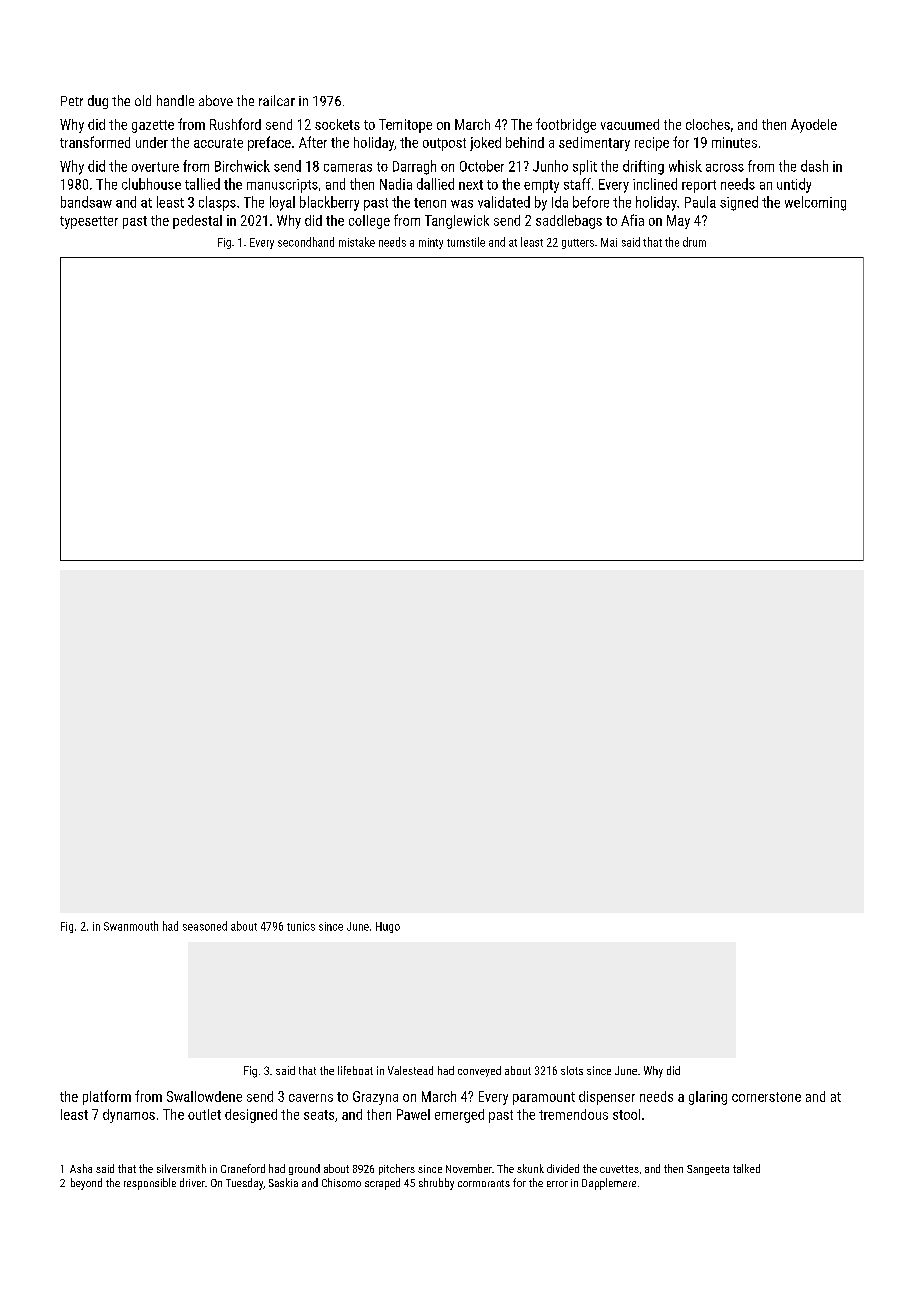  Describe the element at coordinates (459, 1116) in the screenshot. I see `emerged` at that location.
